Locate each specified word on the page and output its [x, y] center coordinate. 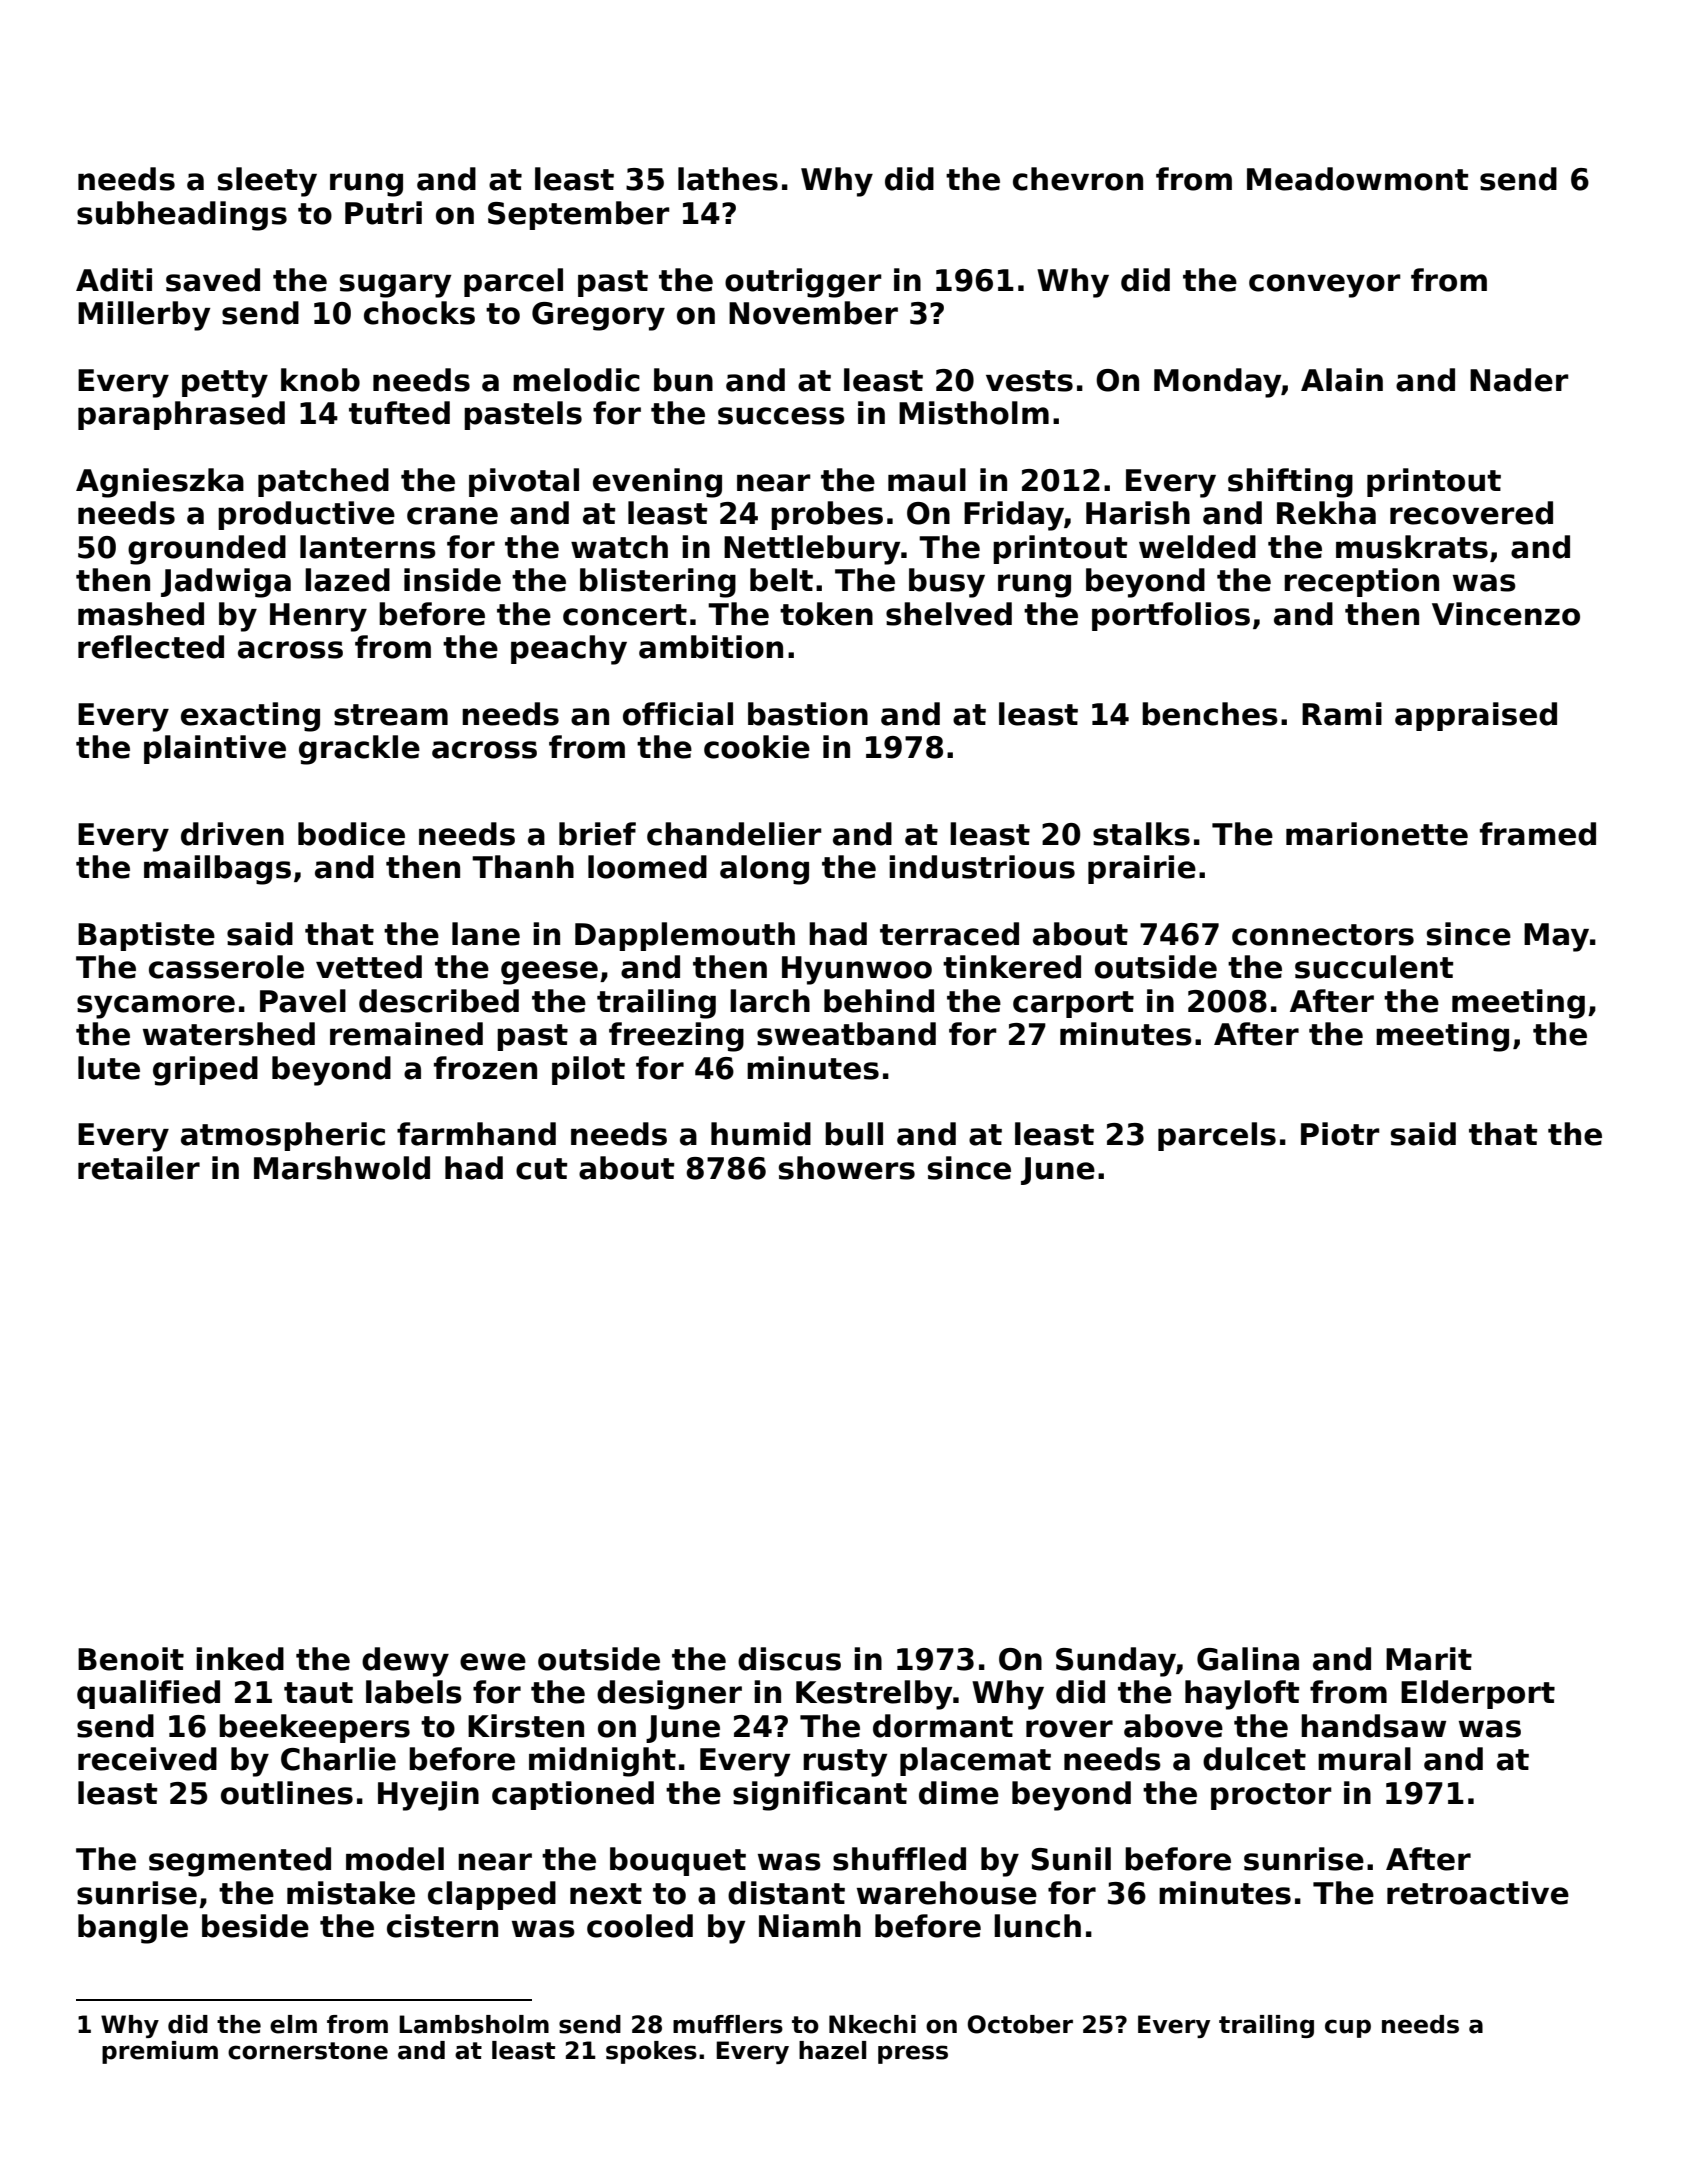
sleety [267, 182]
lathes [728, 179]
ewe [493, 1662]
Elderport [1478, 1694]
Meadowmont [1357, 179]
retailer [139, 1168]
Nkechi [872, 2024]
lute [109, 1068]
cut [541, 1169]
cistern [442, 1926]
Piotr [1340, 1134]
